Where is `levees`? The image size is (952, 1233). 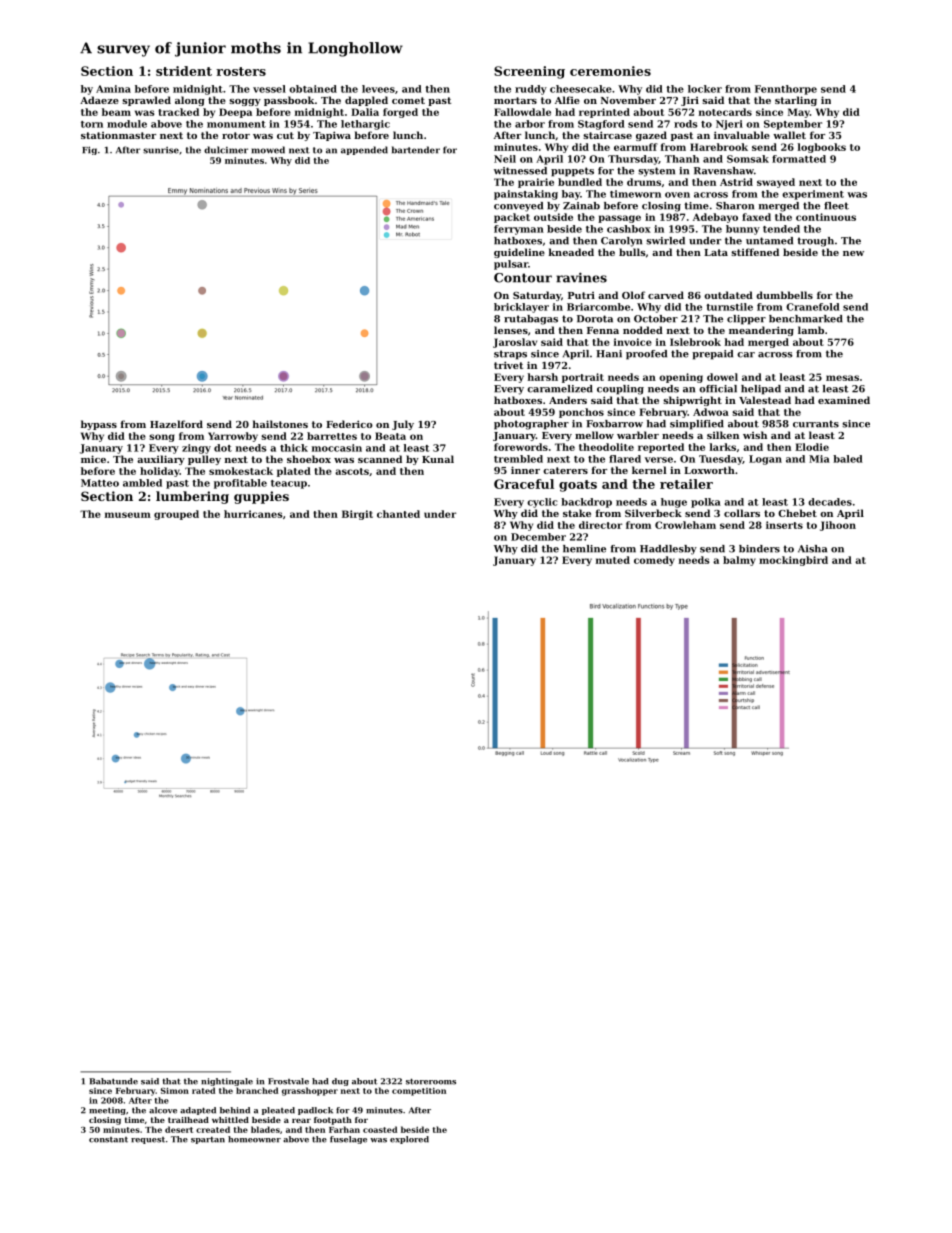 levees is located at coordinates (378, 89).
